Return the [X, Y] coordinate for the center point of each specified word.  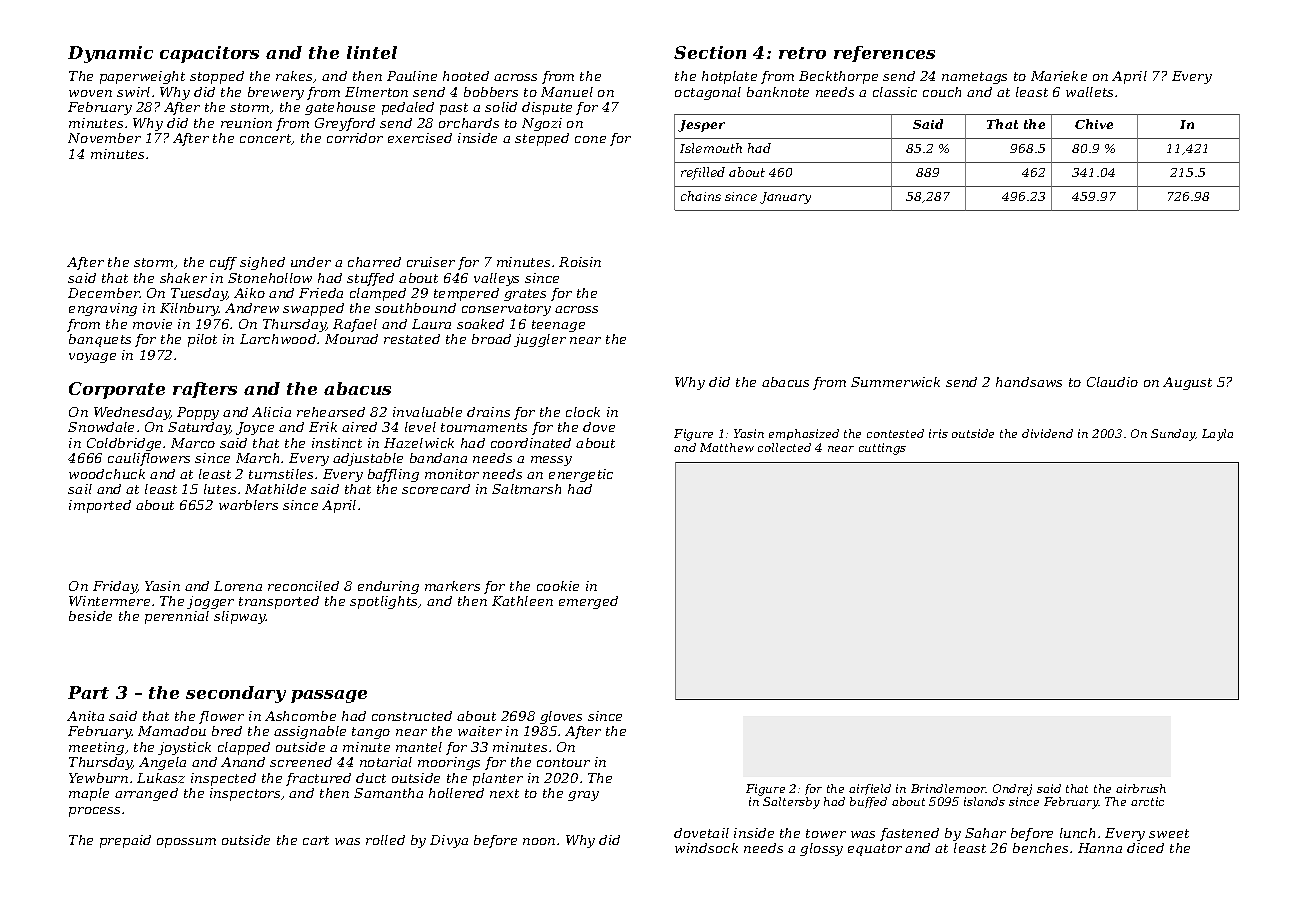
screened [301, 762]
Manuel [567, 92]
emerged [588, 602]
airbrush [1141, 788]
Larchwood [278, 339]
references [884, 54]
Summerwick [895, 382]
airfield [870, 789]
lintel [372, 52]
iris [938, 433]
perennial [177, 617]
